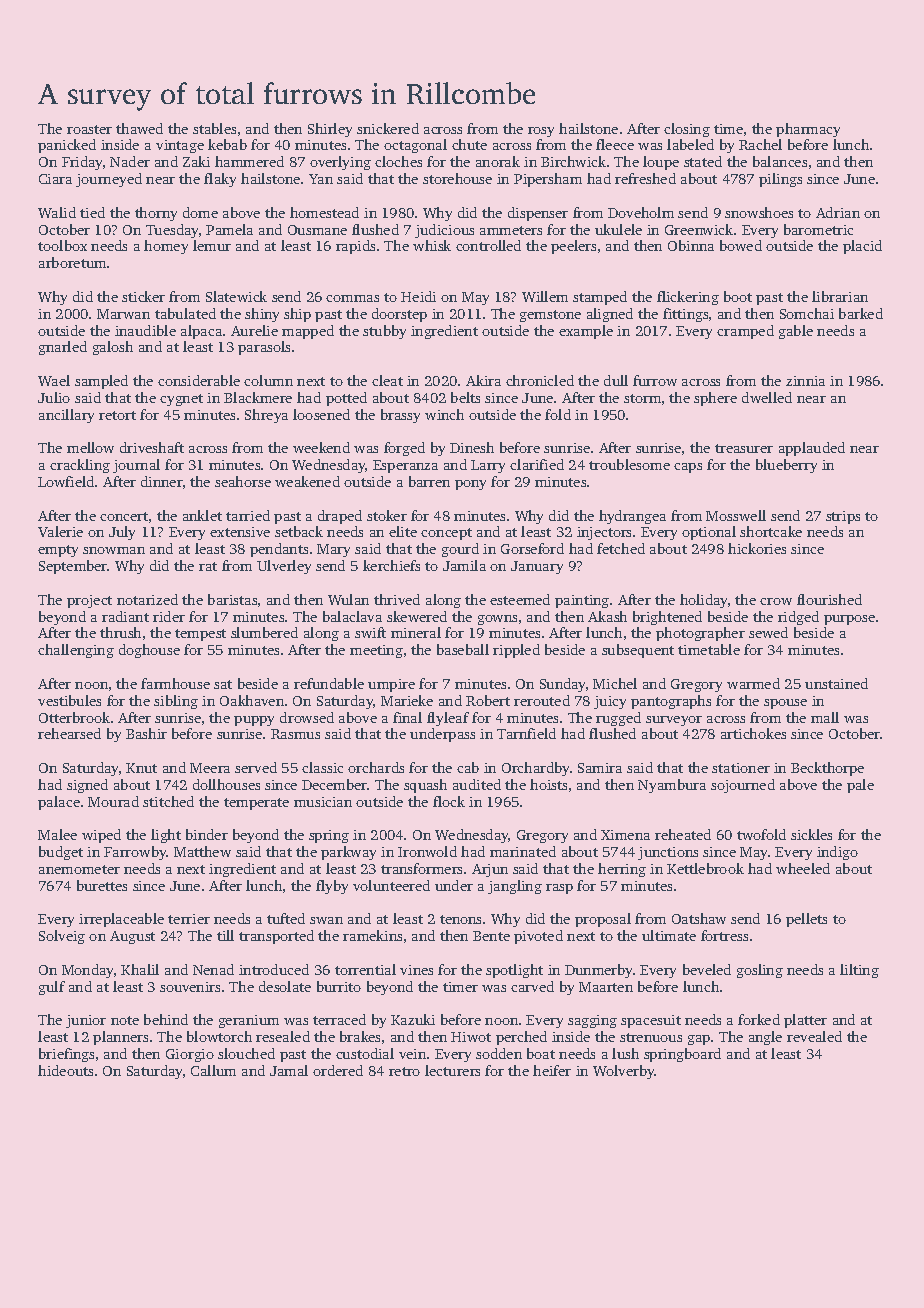 This page has height=1308, width=924. What do you see at coordinates (66, 1055) in the page?
I see `briefings` at bounding box center [66, 1055].
